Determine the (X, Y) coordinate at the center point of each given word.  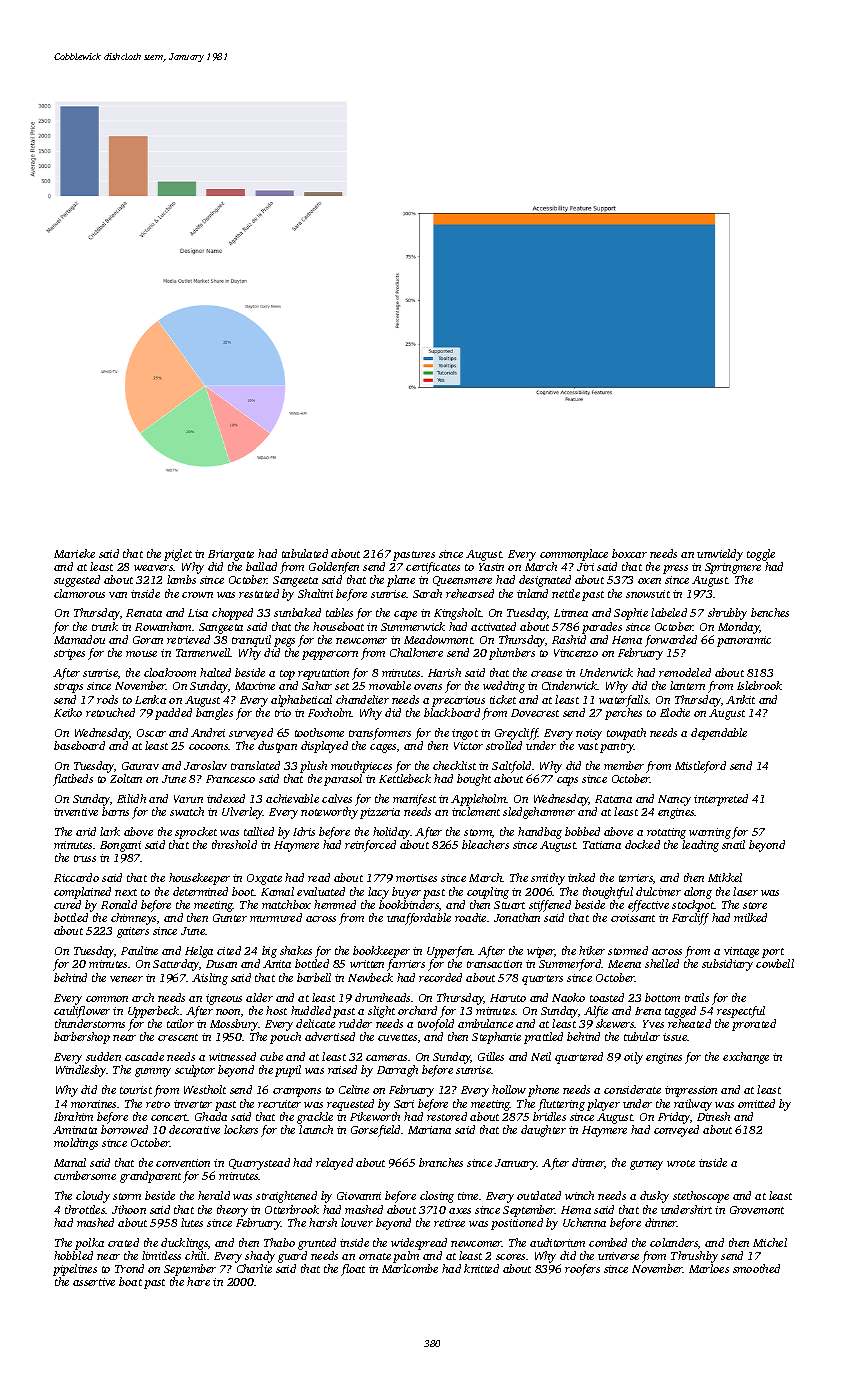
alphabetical (301, 701)
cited (229, 950)
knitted (481, 1268)
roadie (470, 917)
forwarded (671, 641)
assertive (94, 1282)
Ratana (613, 799)
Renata (144, 613)
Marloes (709, 1268)
